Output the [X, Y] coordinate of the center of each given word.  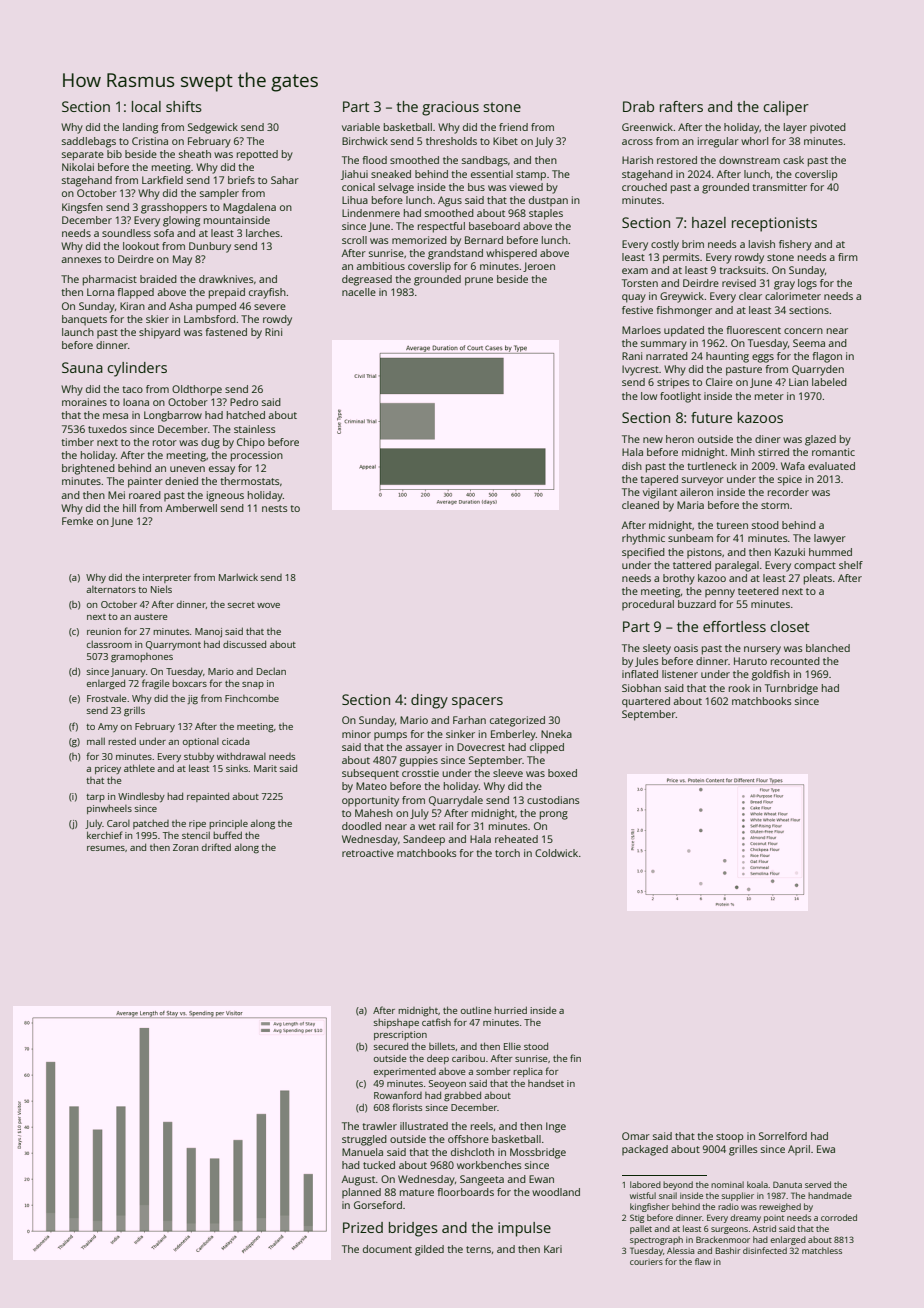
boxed [562, 773]
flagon [827, 357]
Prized [363, 1227]
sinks [237, 768]
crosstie [420, 773]
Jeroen [539, 267]
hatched [246, 415]
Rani [632, 356]
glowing [181, 221]
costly [665, 245]
